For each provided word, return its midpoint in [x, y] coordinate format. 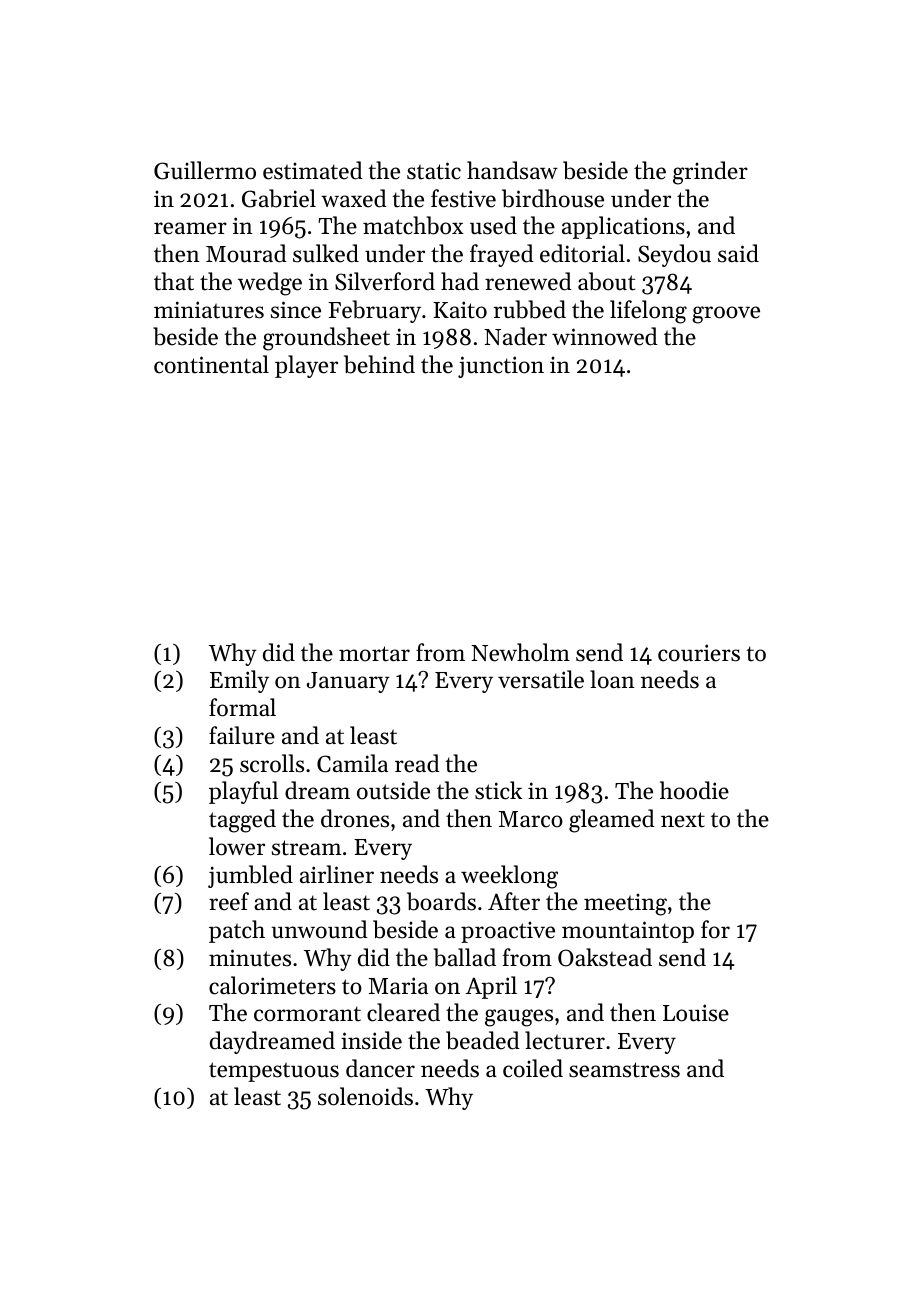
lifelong [648, 312]
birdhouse [553, 198]
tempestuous [274, 1072]
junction [501, 367]
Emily [239, 681]
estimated [313, 170]
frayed [502, 255]
